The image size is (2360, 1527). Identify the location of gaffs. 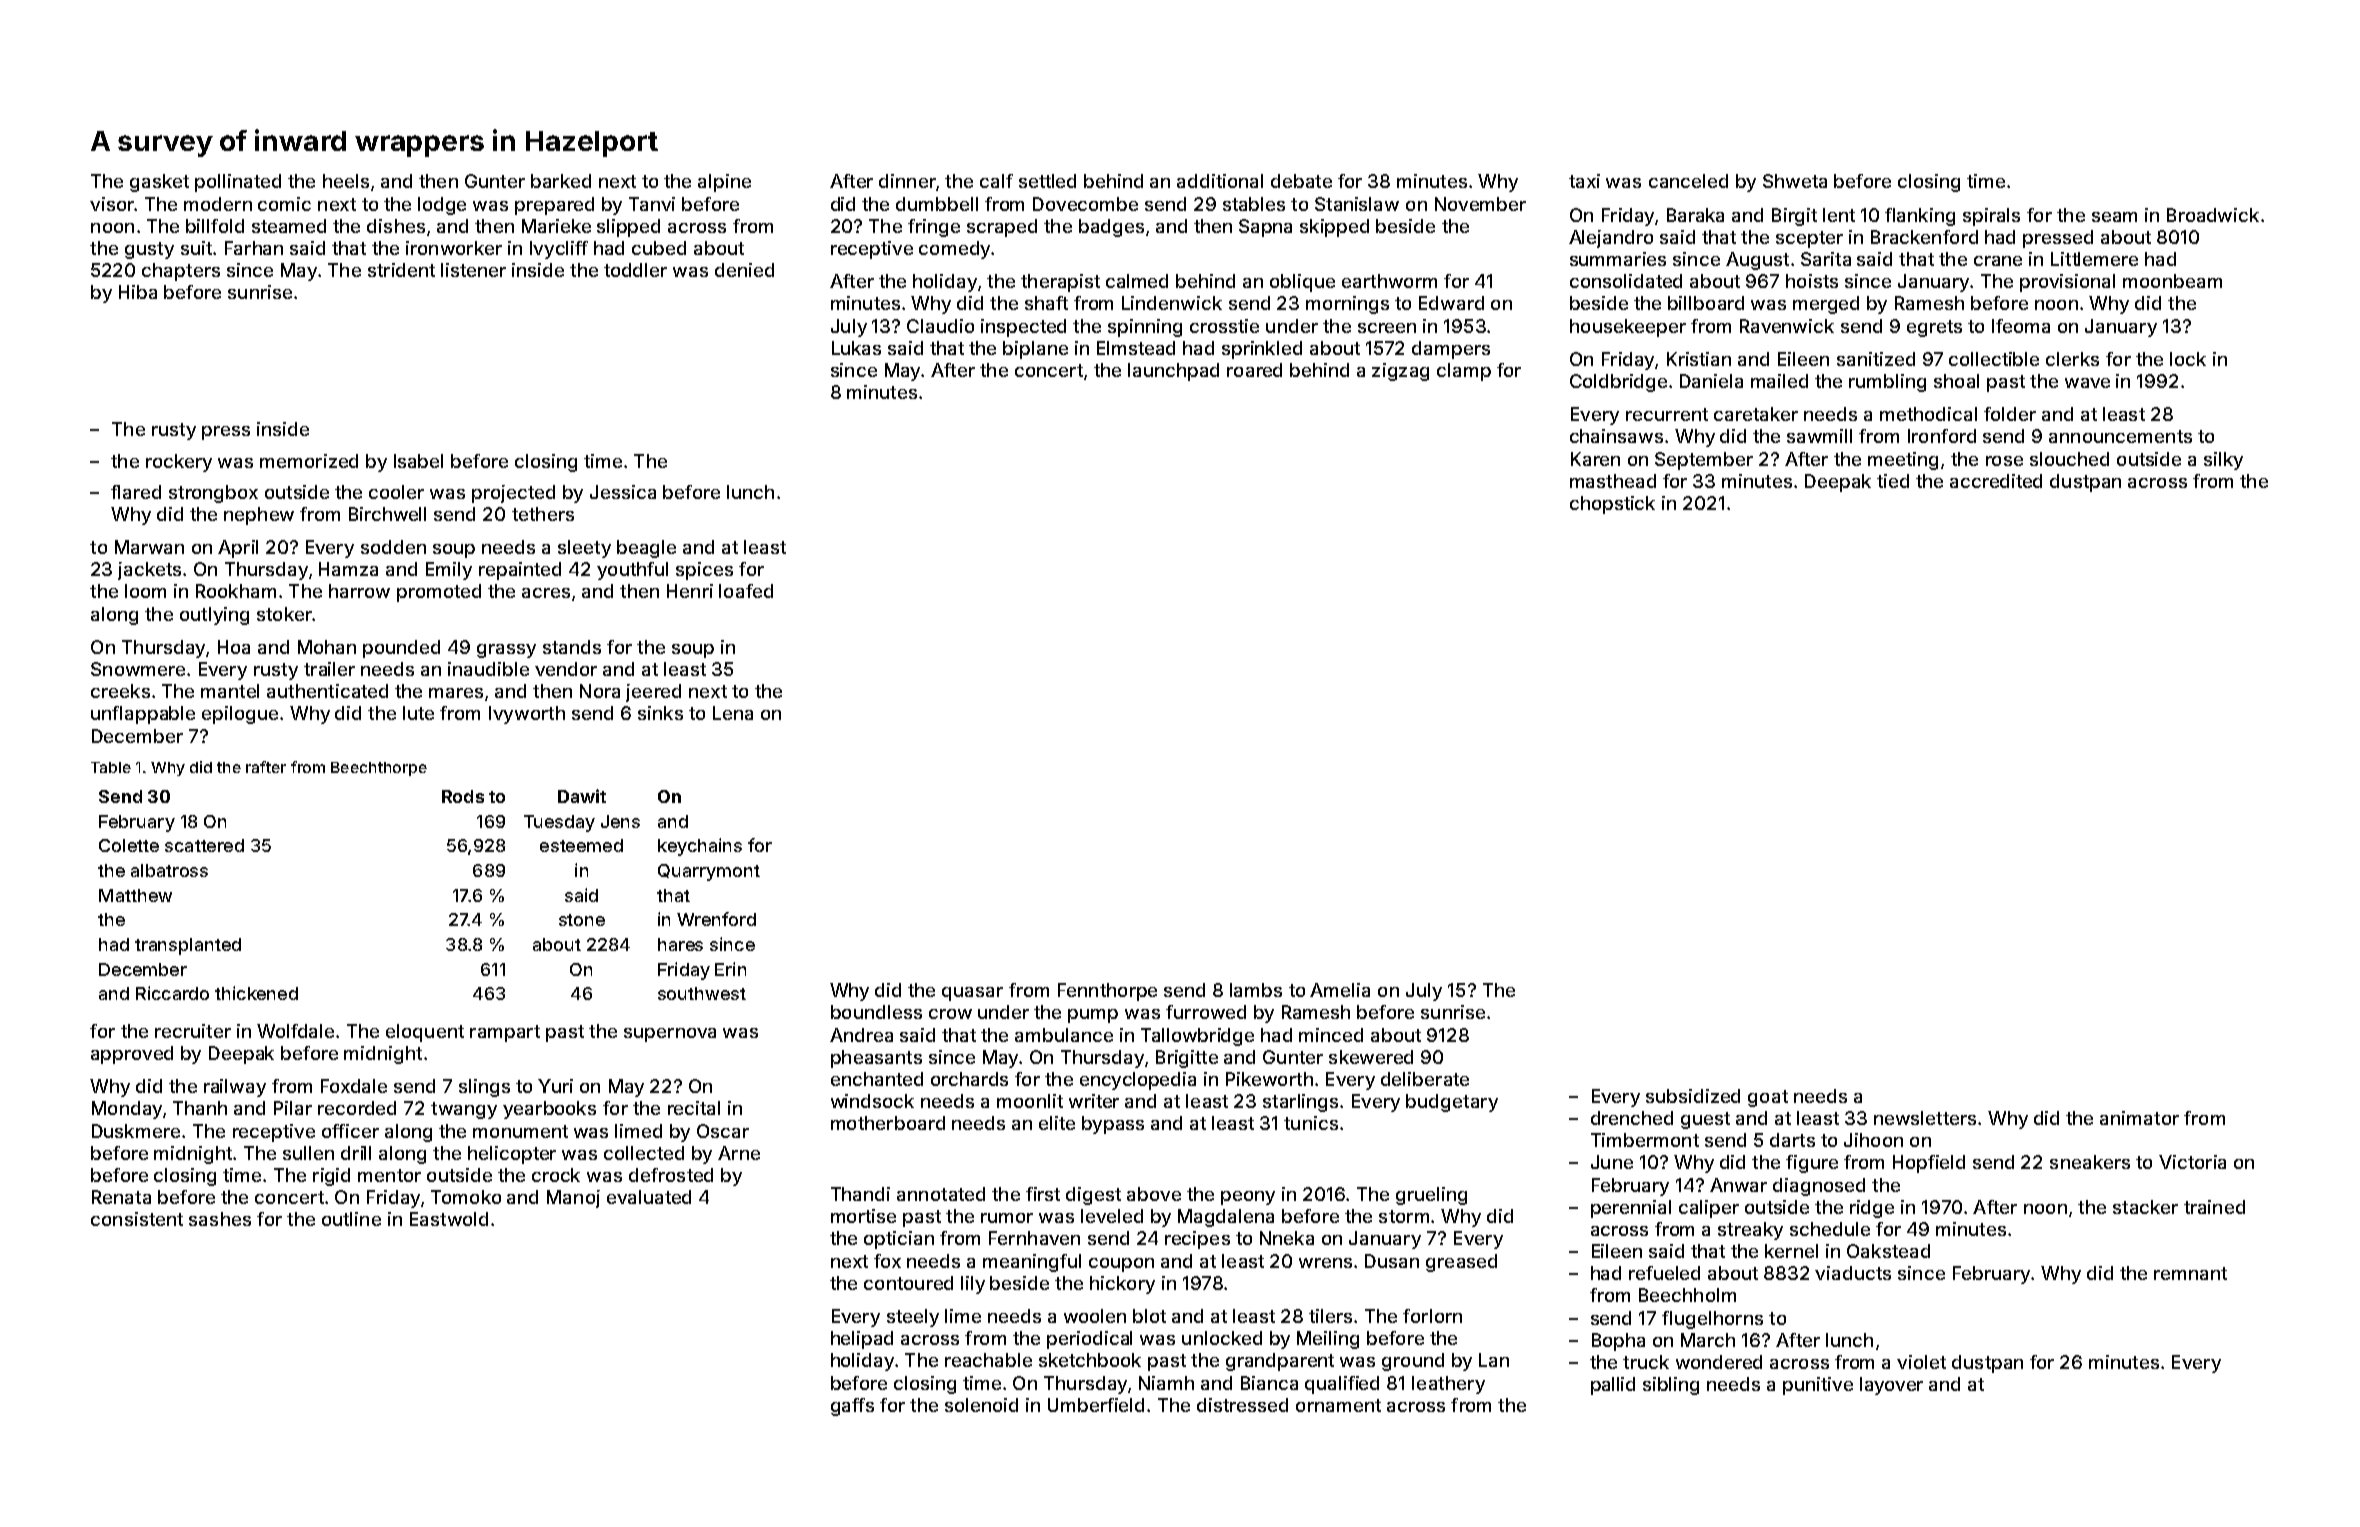
(852, 1407).
